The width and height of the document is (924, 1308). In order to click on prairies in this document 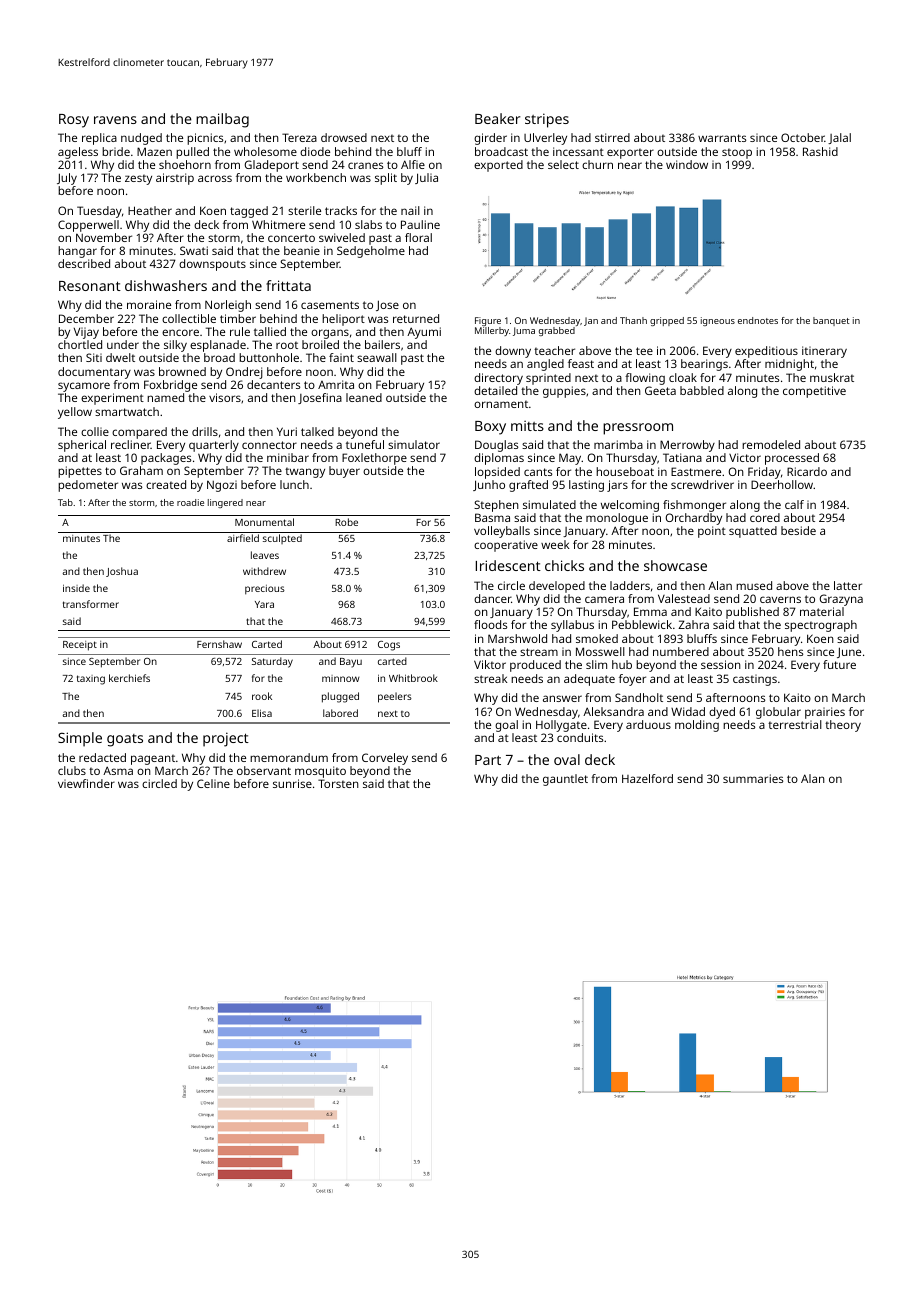, I will do `click(825, 713)`.
